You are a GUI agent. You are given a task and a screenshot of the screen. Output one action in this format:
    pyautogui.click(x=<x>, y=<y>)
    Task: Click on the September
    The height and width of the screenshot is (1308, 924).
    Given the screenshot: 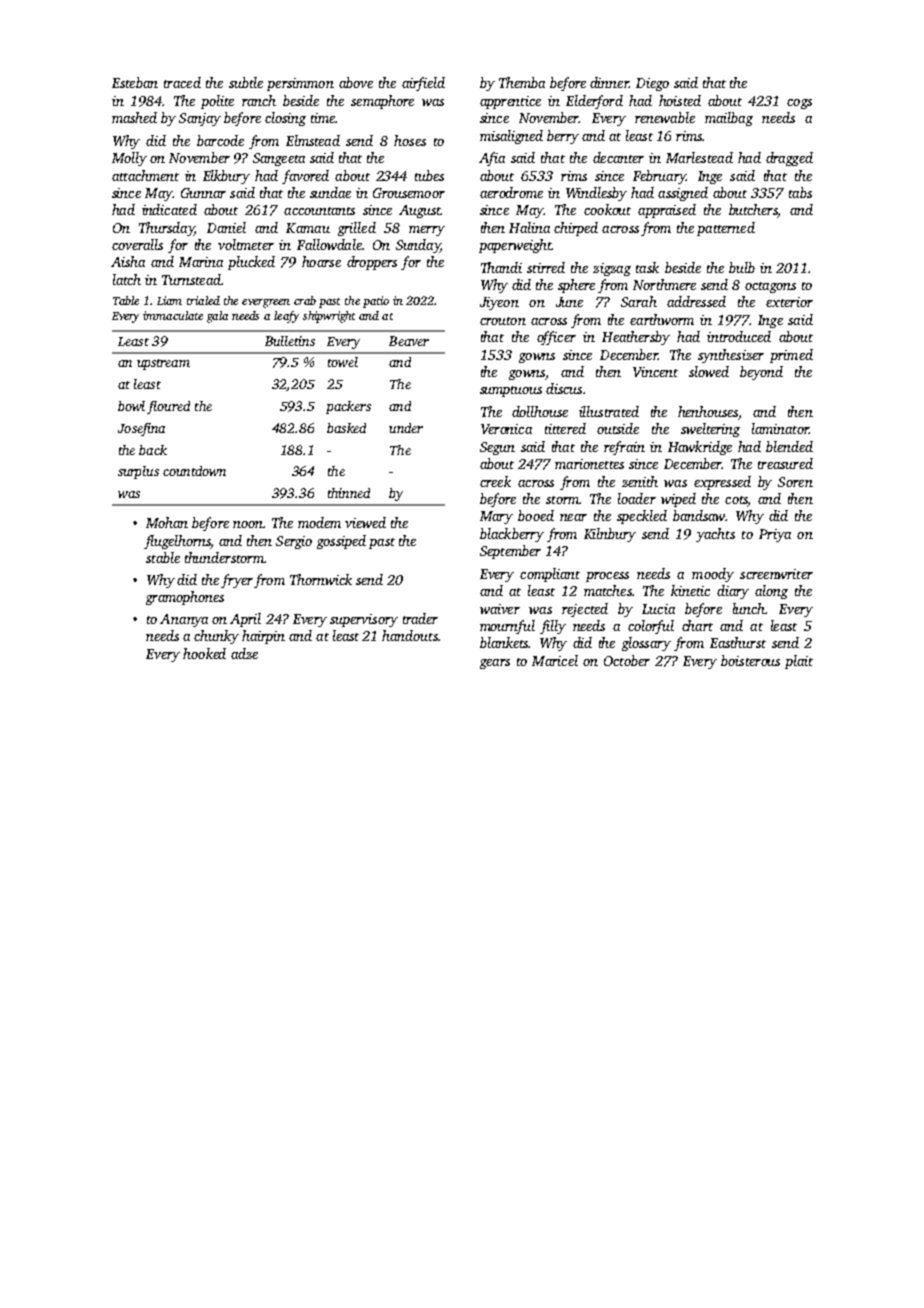 What is the action you would take?
    pyautogui.click(x=510, y=552)
